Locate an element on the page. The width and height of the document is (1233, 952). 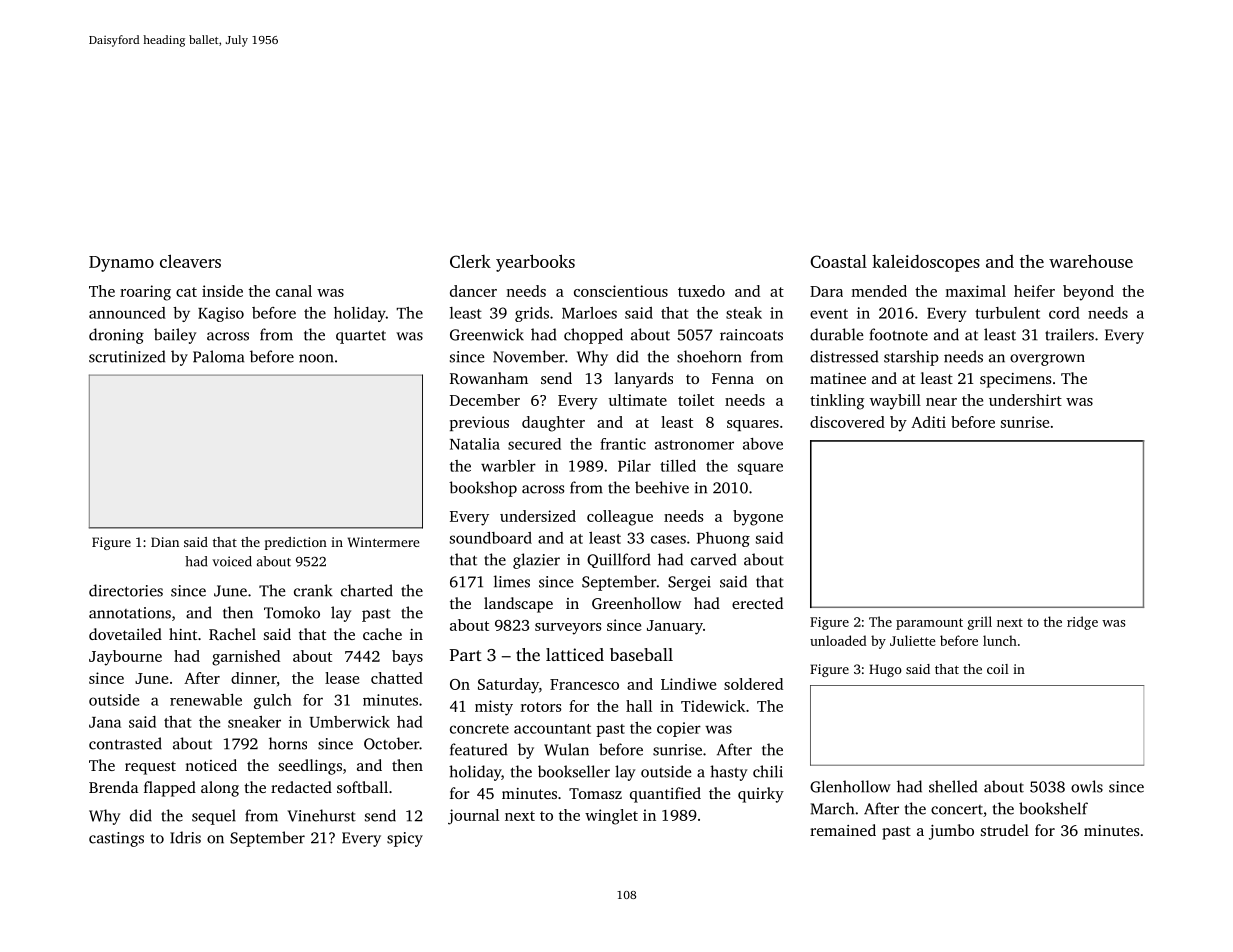
noticed is located at coordinates (211, 765).
